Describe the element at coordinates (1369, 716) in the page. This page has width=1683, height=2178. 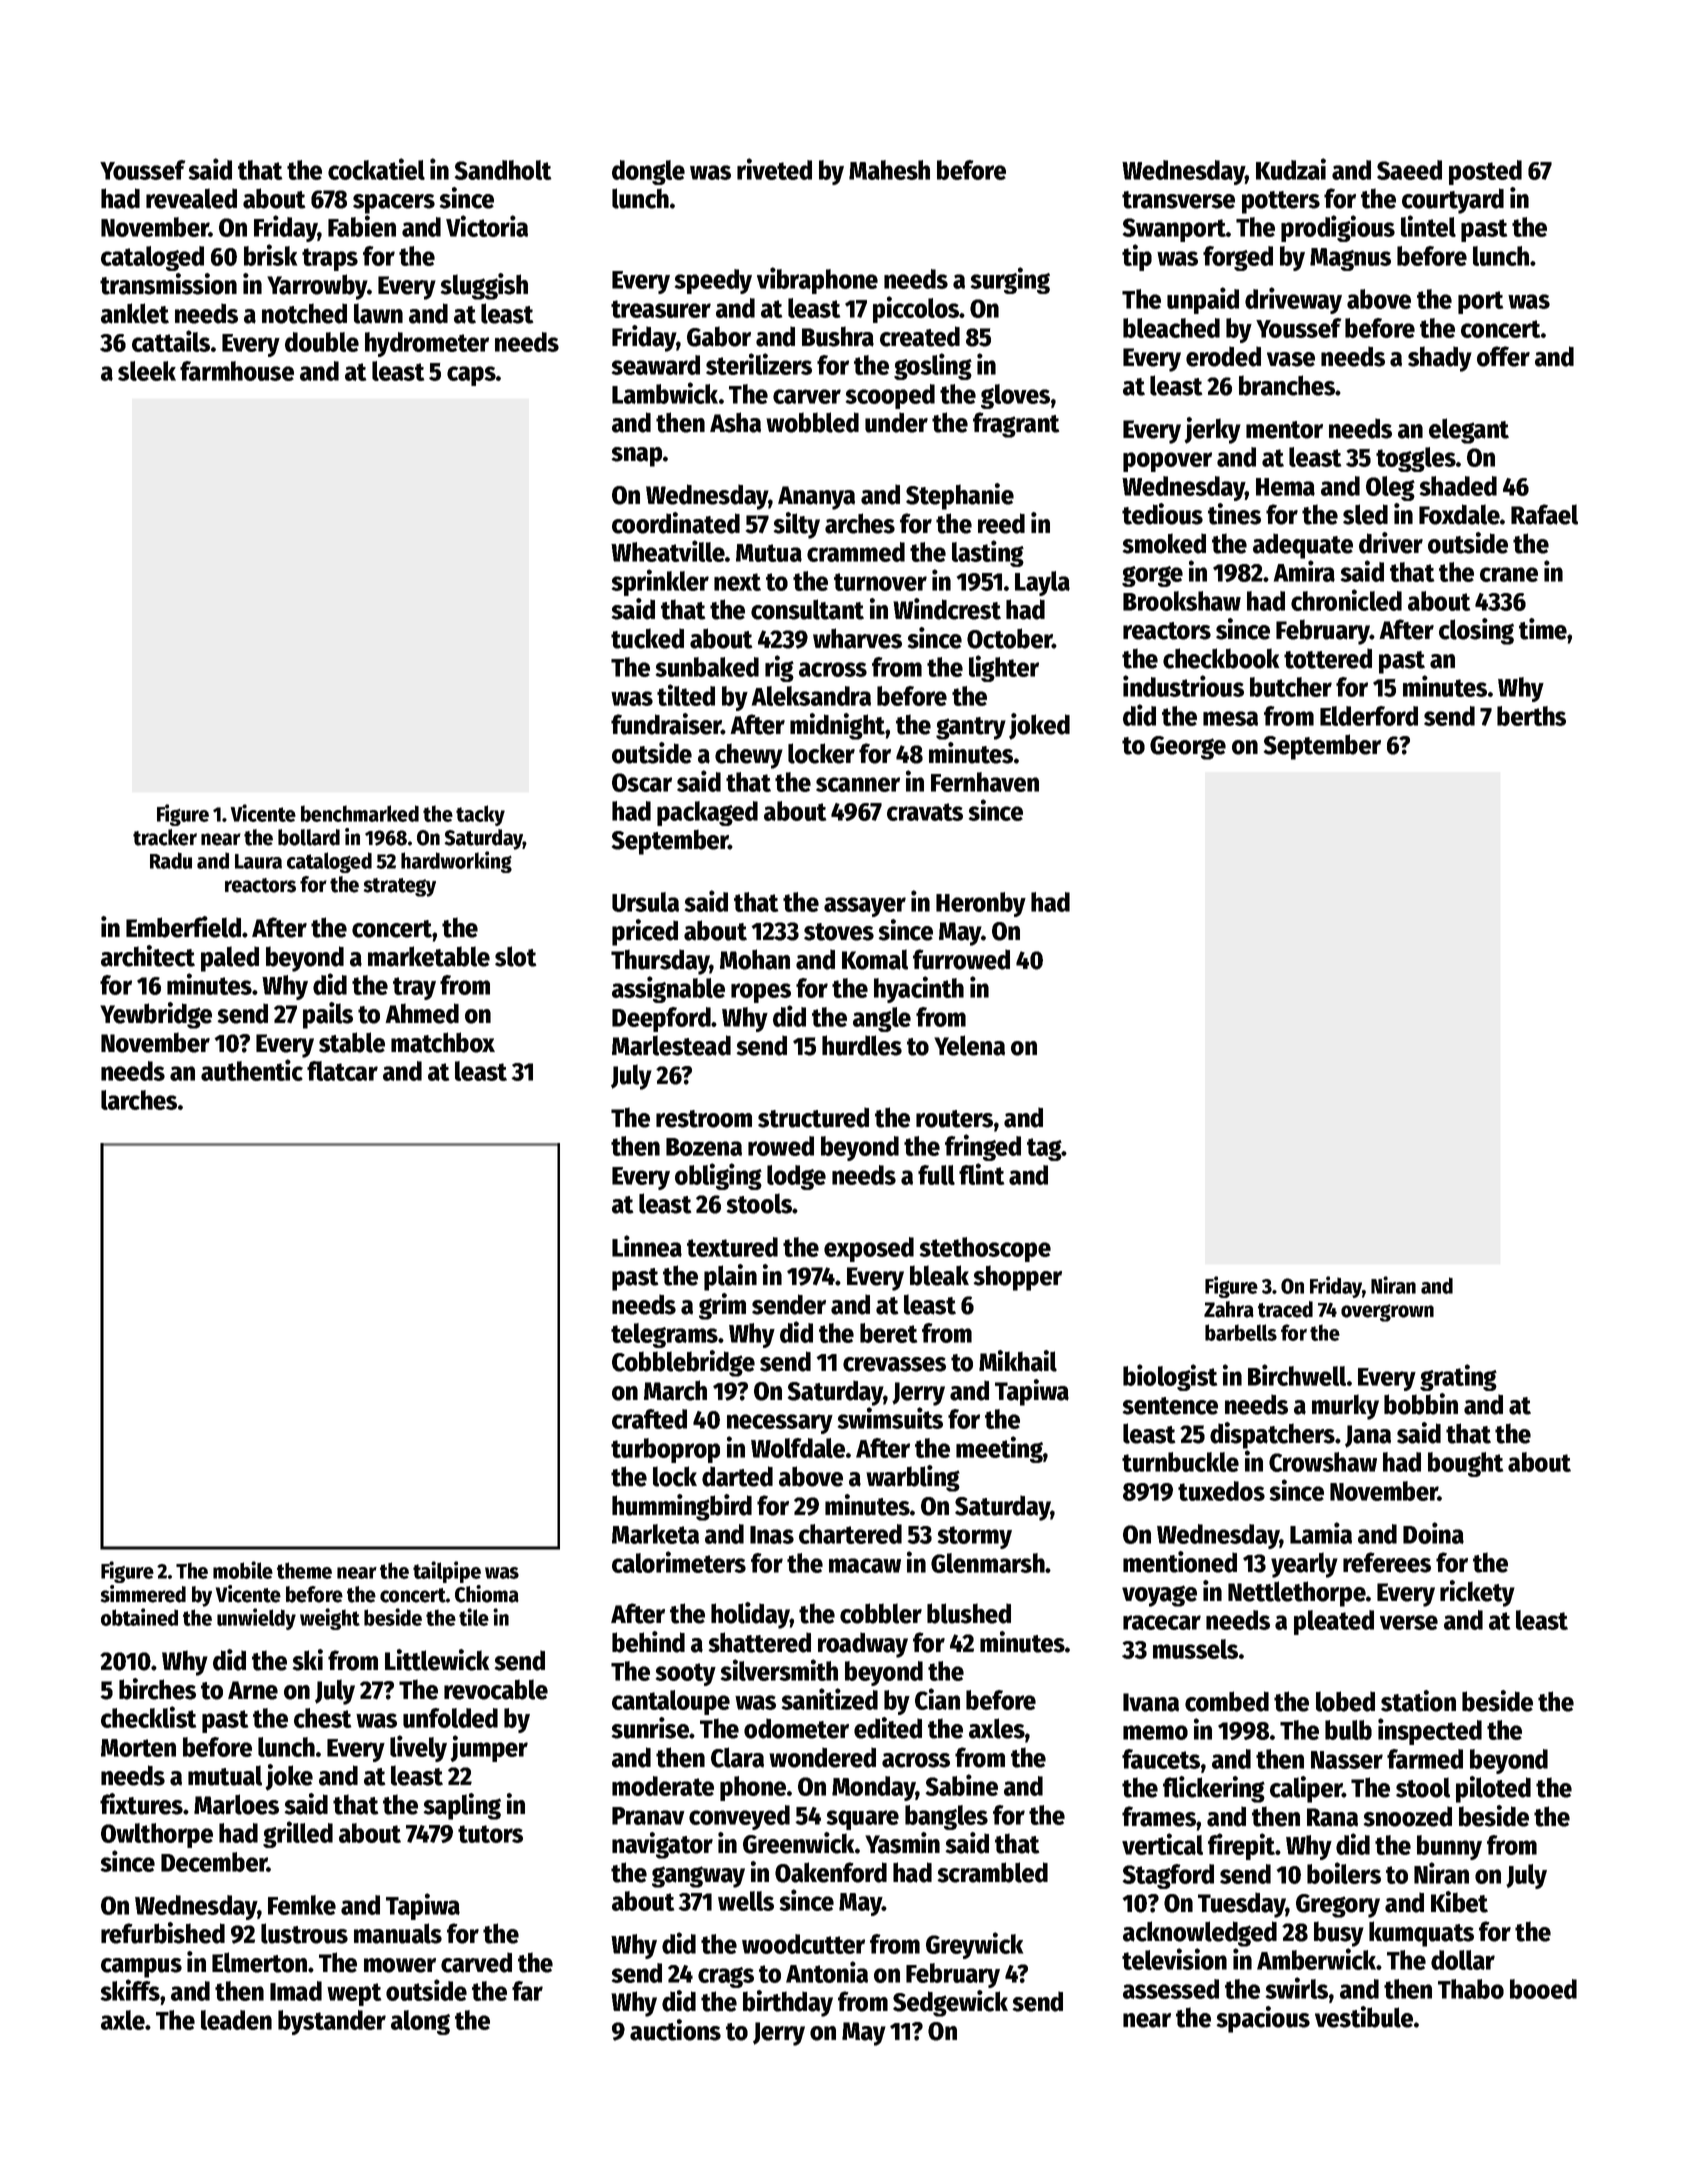
I see `Elderford` at that location.
